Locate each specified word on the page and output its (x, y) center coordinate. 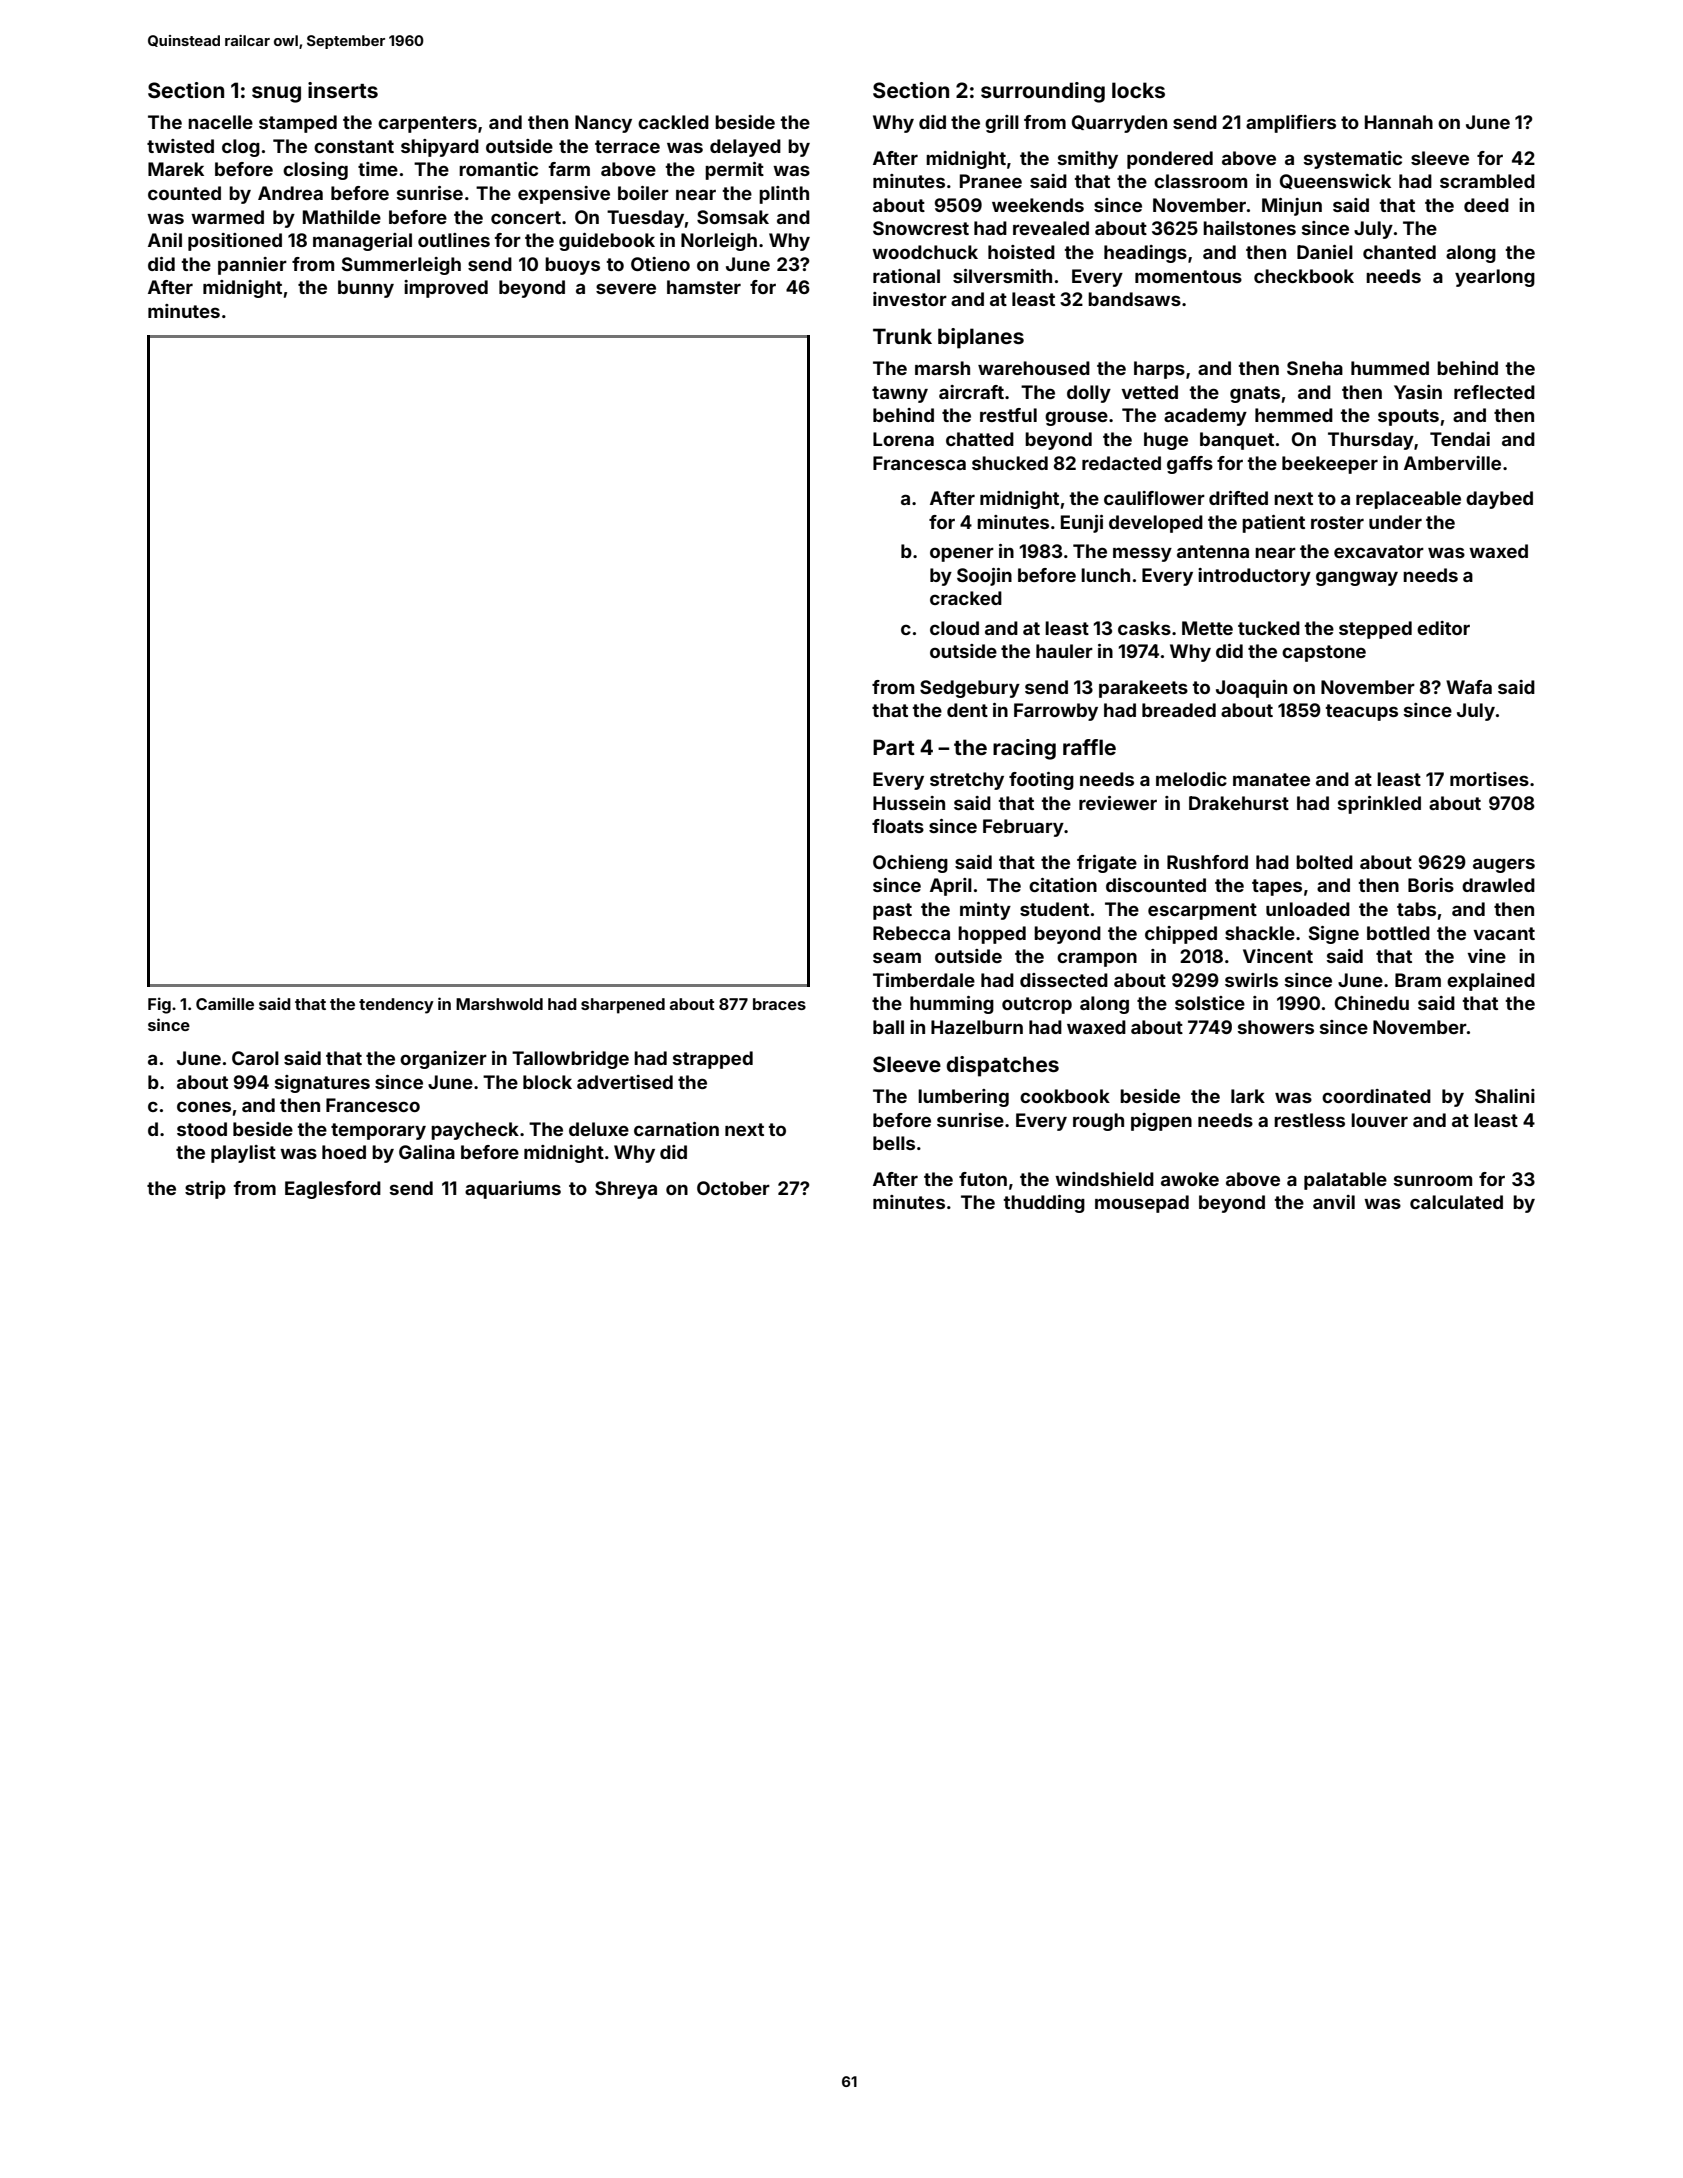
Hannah (1399, 122)
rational (906, 276)
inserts (343, 90)
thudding (1044, 1204)
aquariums (513, 1190)
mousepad (1142, 1204)
